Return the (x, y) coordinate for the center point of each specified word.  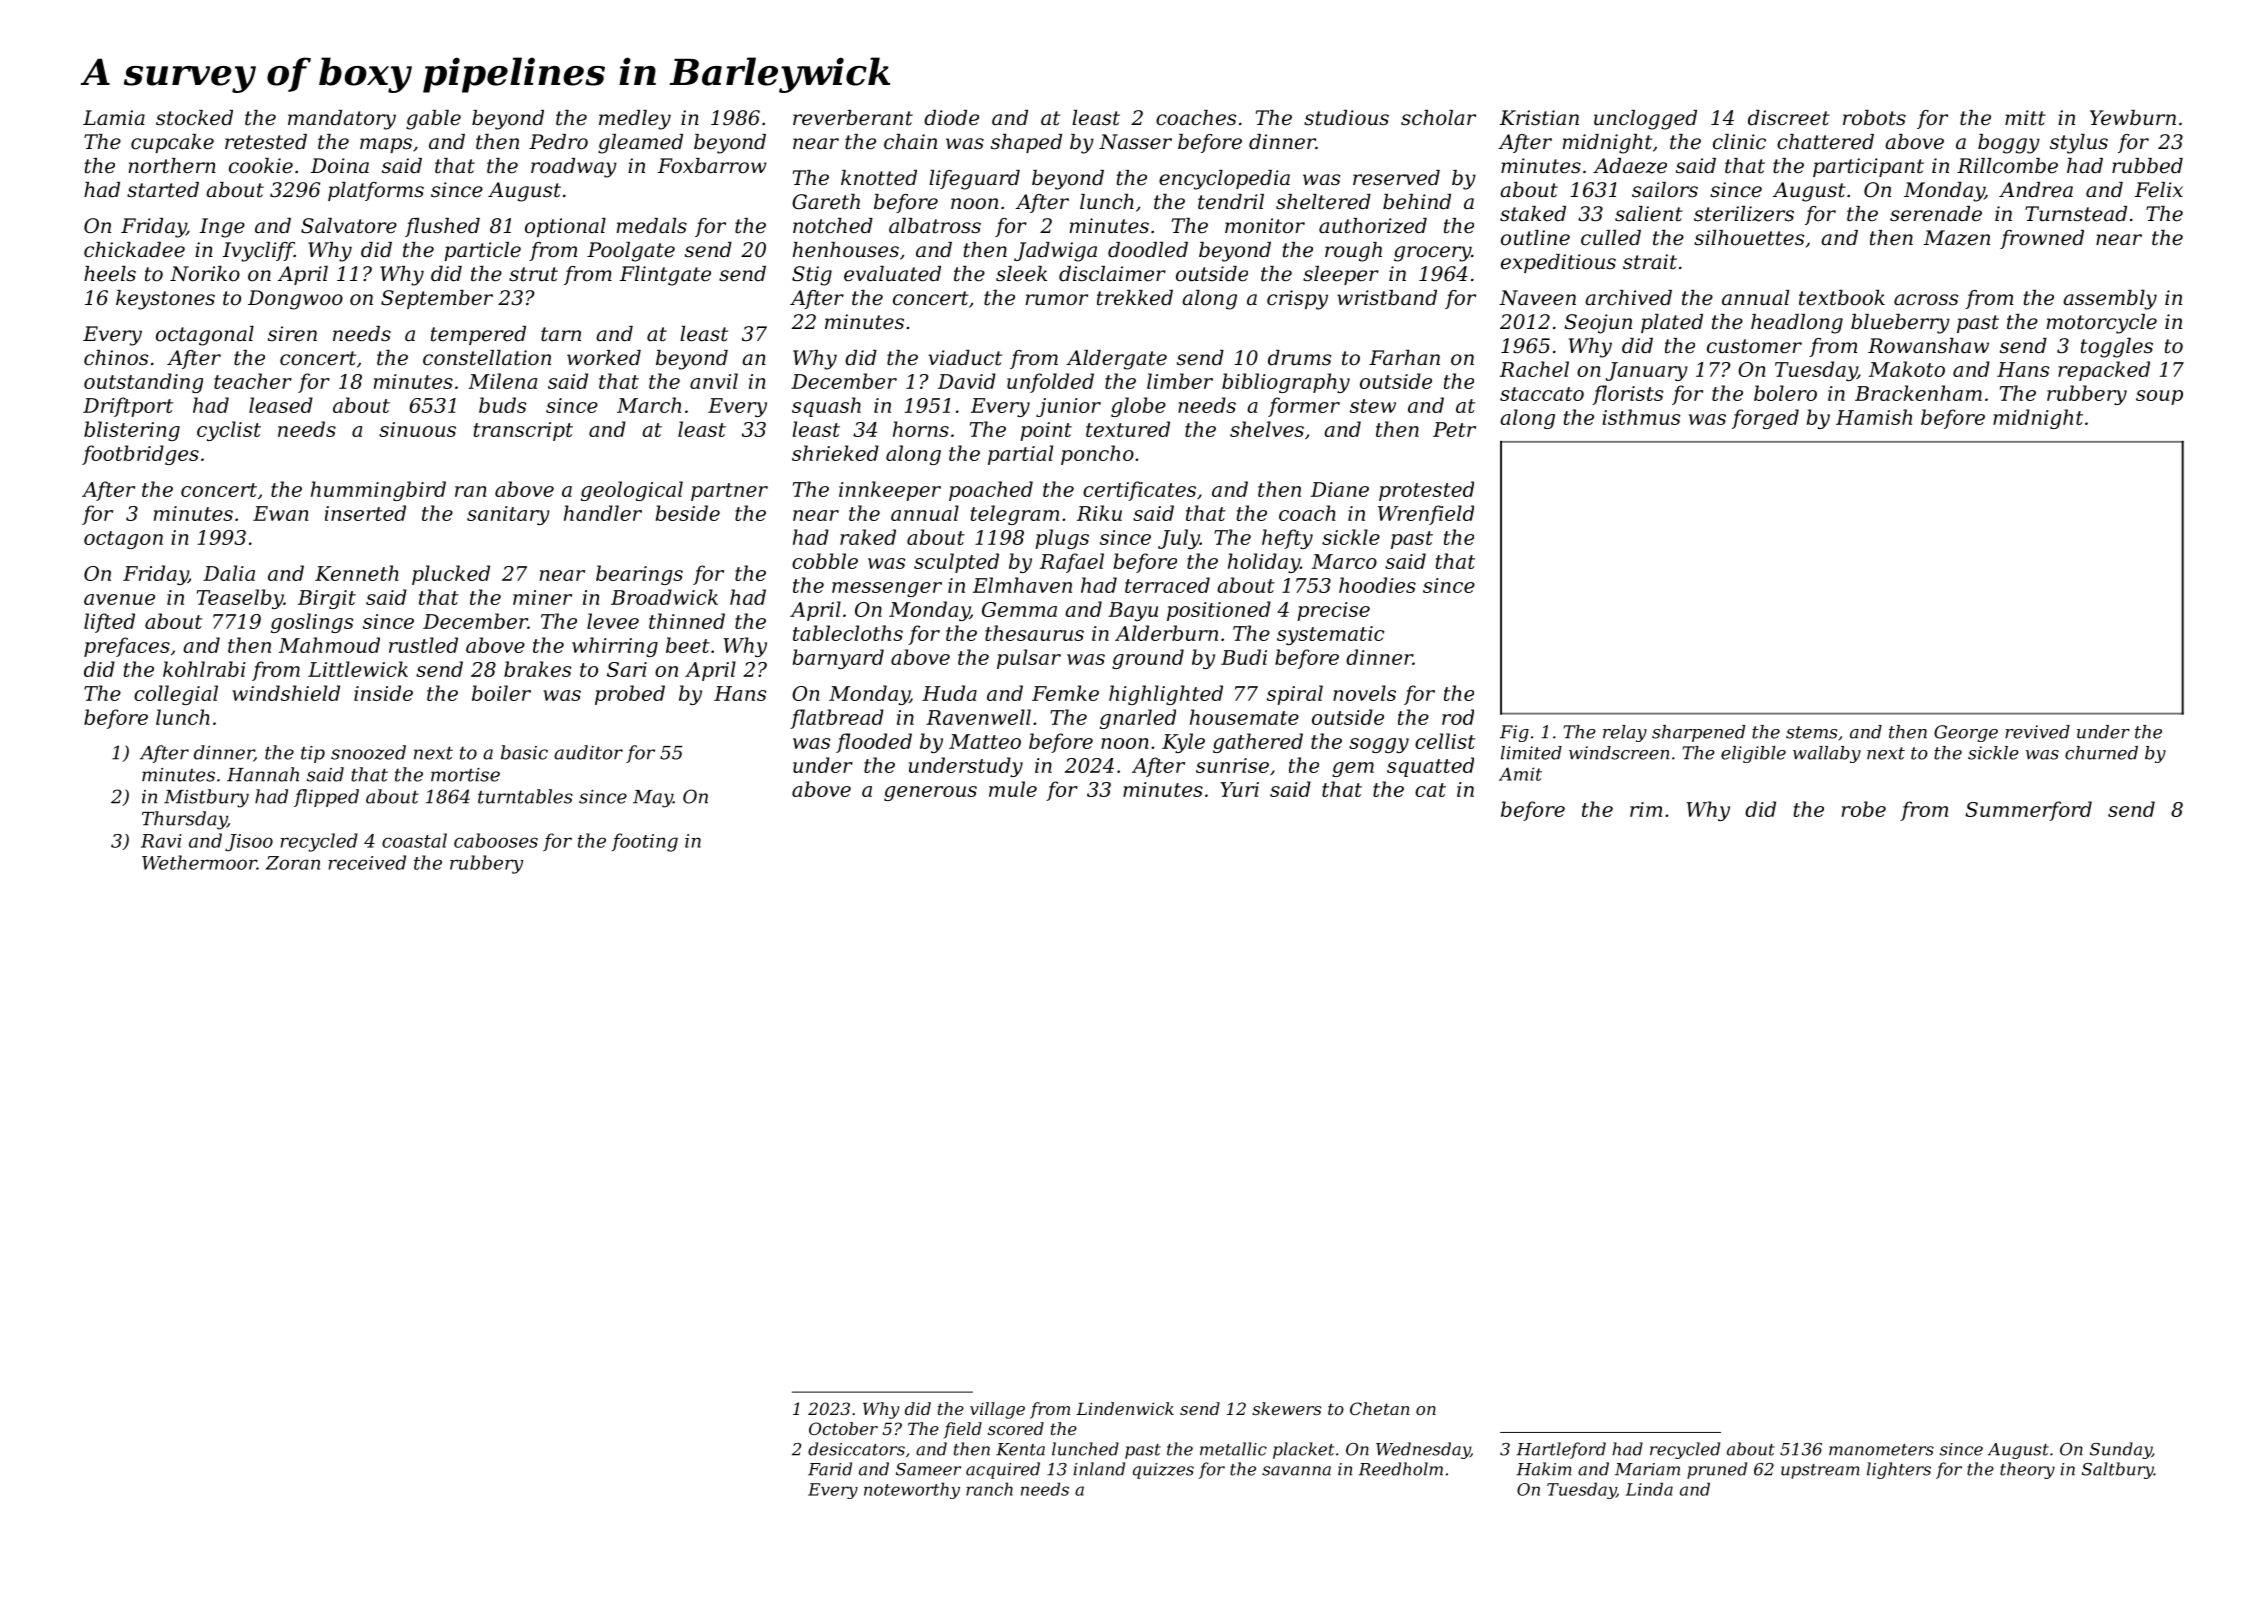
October (843, 1428)
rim (1646, 809)
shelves (1267, 429)
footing (645, 842)
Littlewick (358, 669)
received (367, 862)
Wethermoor (199, 862)
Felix (2159, 190)
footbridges (140, 455)
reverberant (853, 118)
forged (1765, 419)
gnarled (1138, 719)
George (1966, 733)
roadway (574, 168)
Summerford (2028, 811)
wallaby (1827, 754)
